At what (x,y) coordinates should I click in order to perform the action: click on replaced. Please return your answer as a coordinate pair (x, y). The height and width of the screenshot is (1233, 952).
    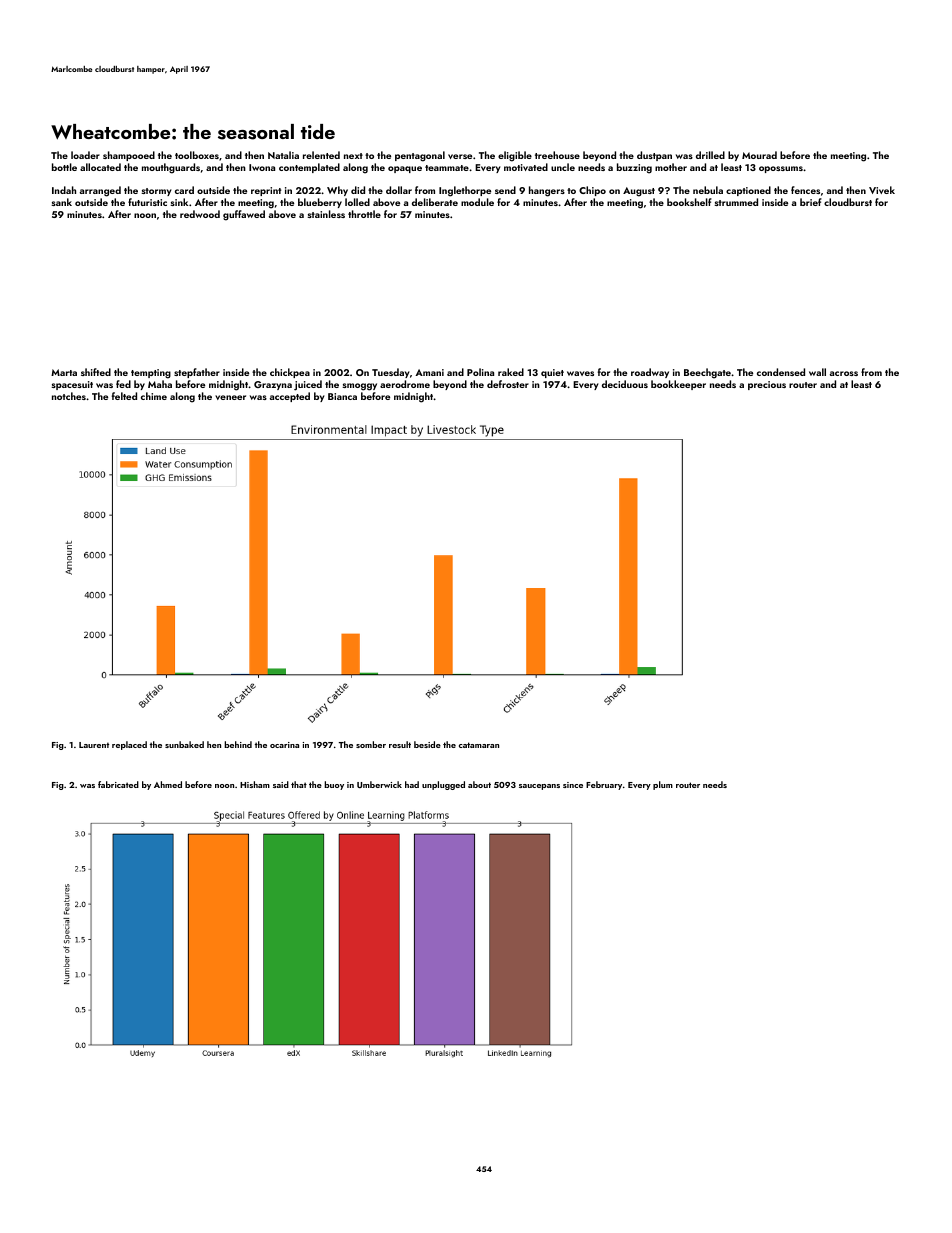
    Looking at the image, I should click on (129, 745).
